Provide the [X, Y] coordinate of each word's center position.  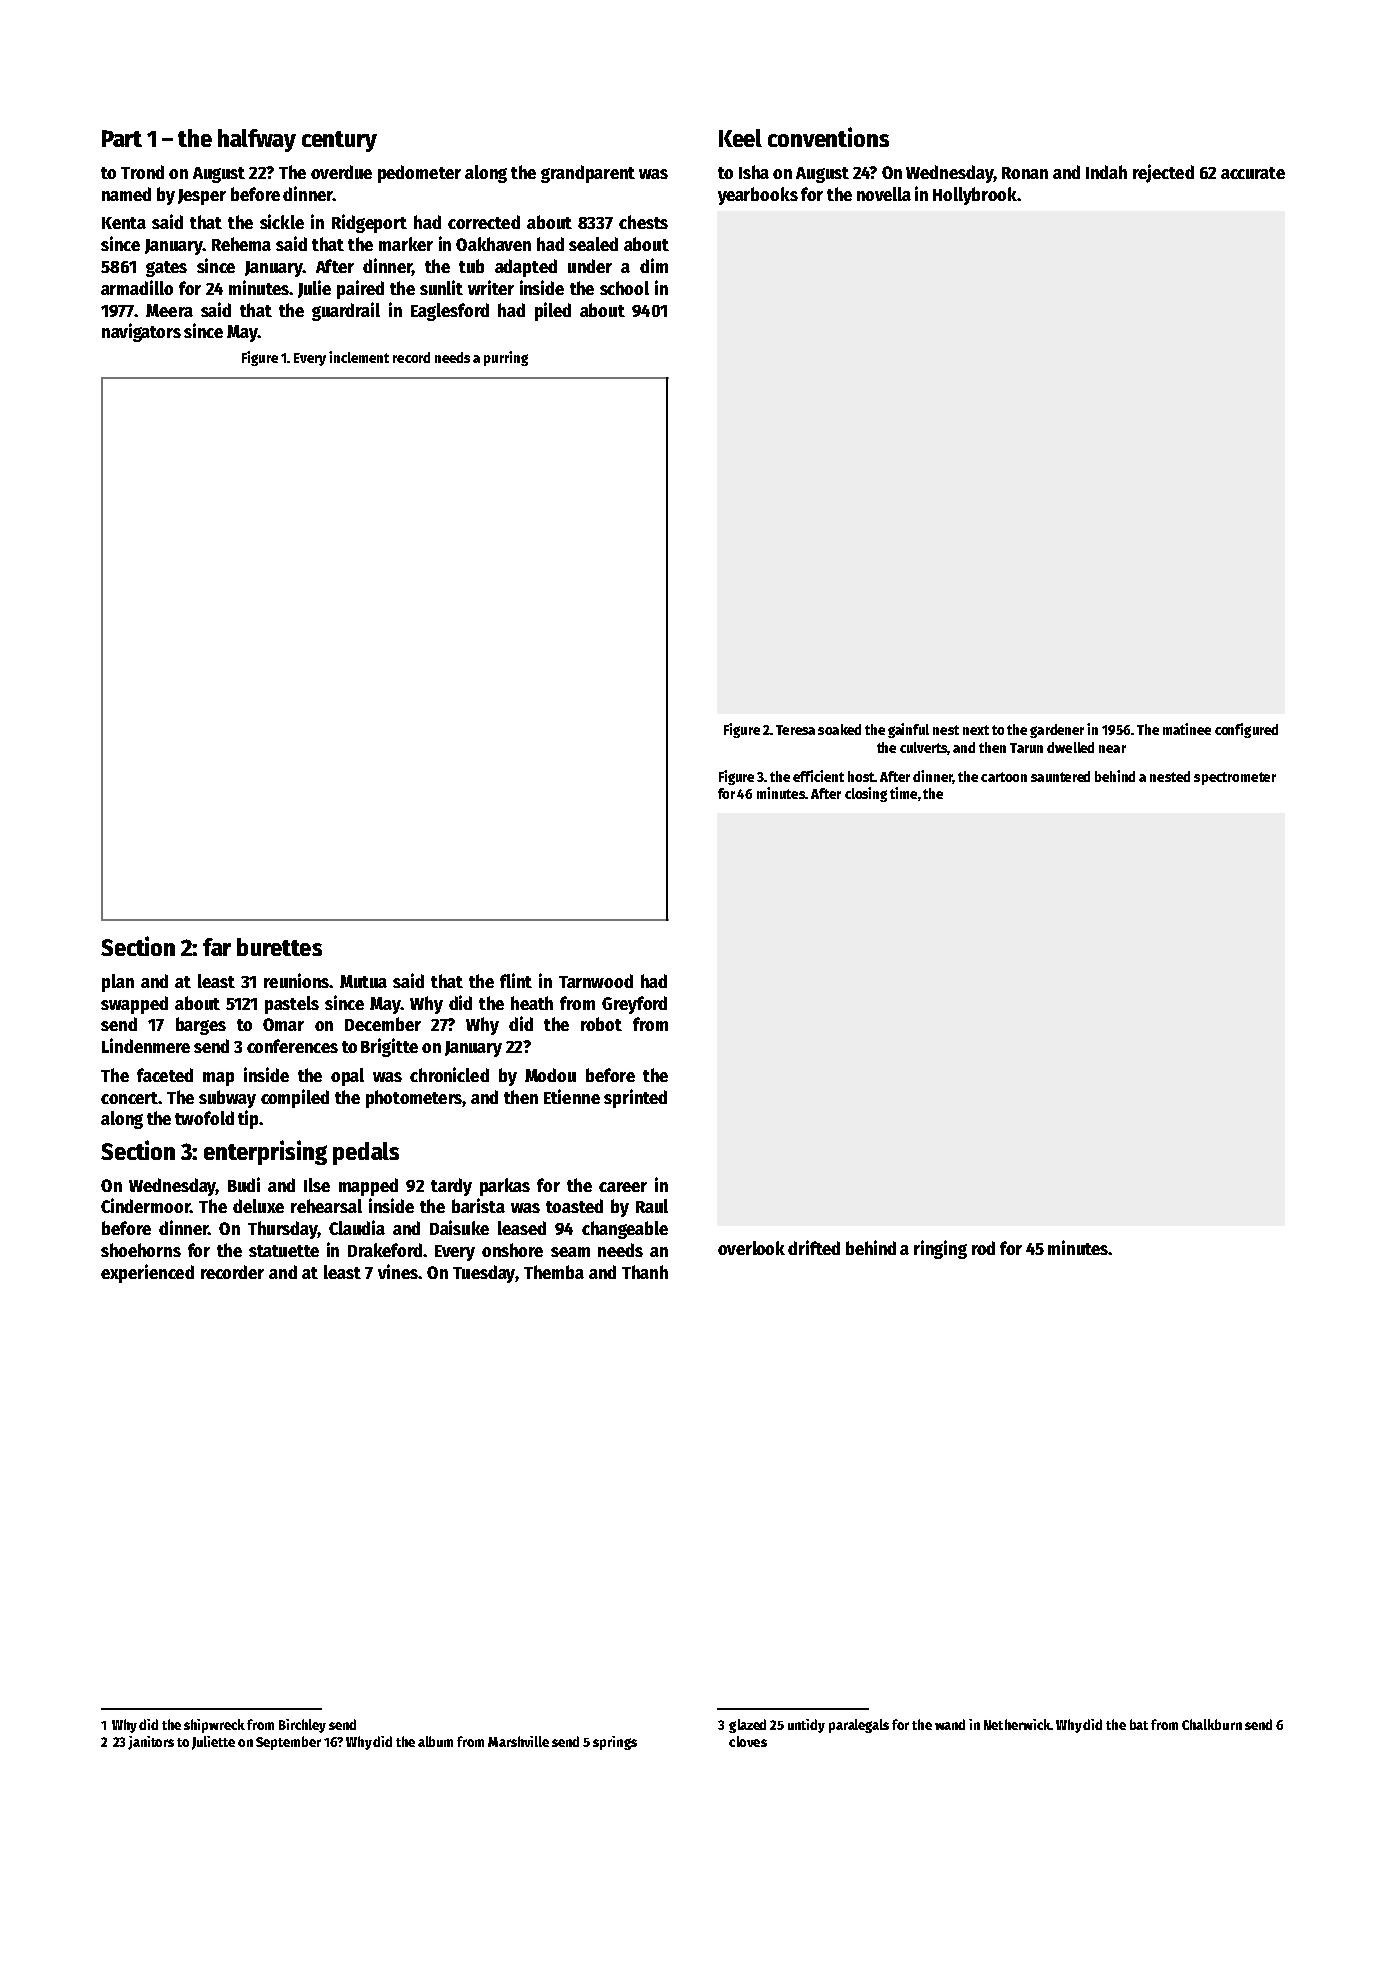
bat [1139, 1724]
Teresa [795, 730]
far [217, 947]
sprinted [635, 1098]
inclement [359, 357]
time [903, 793]
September [288, 1743]
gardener [1057, 731]
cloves [748, 1741]
